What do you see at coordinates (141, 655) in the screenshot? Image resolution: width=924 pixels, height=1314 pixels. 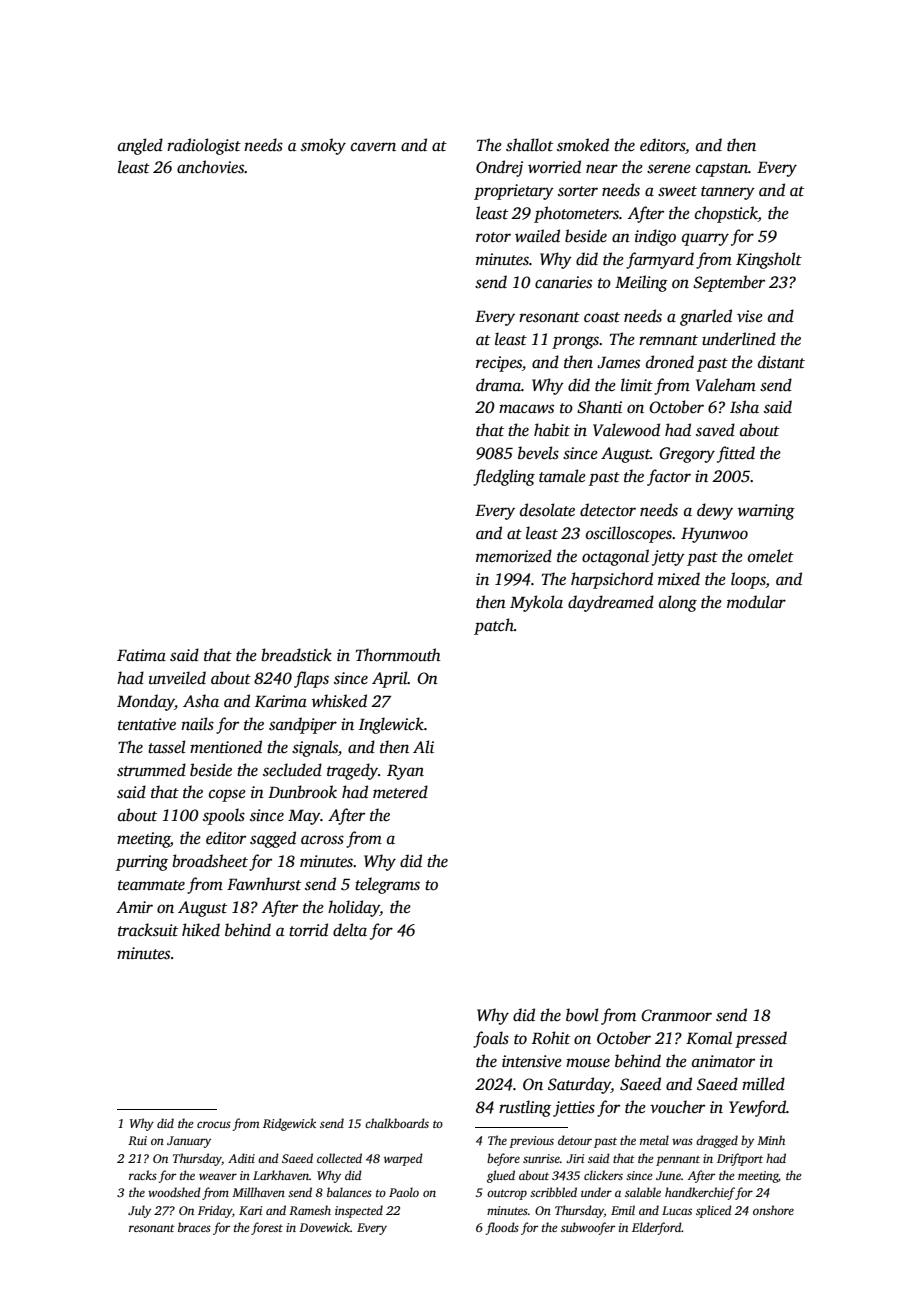 I see `Fatima` at bounding box center [141, 655].
